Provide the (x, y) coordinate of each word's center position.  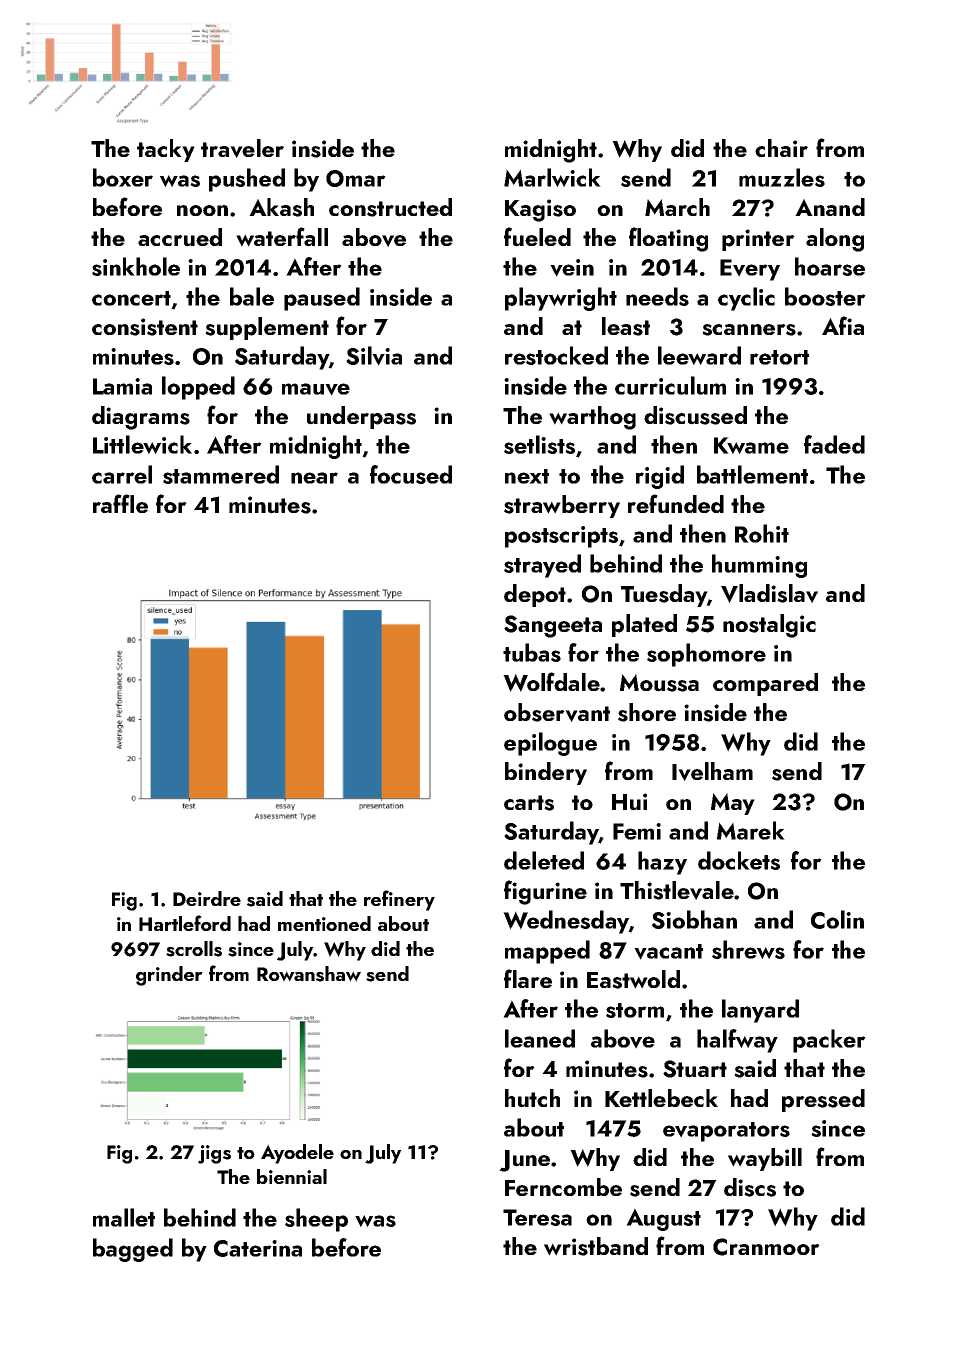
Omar (356, 178)
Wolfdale (551, 682)
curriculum (670, 385)
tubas (532, 652)
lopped (198, 388)
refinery (399, 900)
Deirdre (207, 898)
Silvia (374, 356)
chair (781, 148)
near (314, 478)
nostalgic (769, 626)
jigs (214, 1154)
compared (765, 684)
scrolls (194, 949)
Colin (837, 919)
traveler (242, 148)
